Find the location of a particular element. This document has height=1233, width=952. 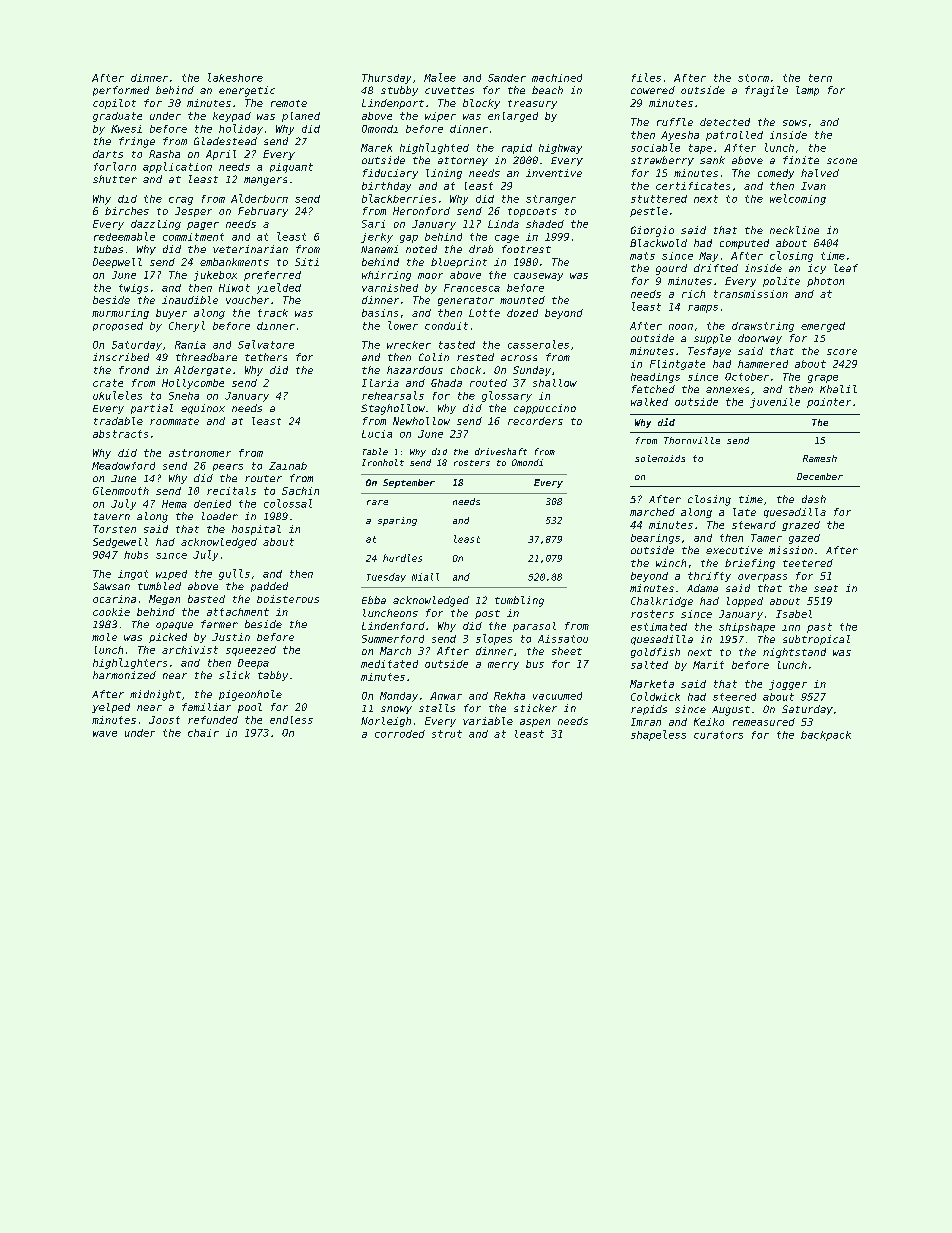

Lindenford is located at coordinates (393, 626).
